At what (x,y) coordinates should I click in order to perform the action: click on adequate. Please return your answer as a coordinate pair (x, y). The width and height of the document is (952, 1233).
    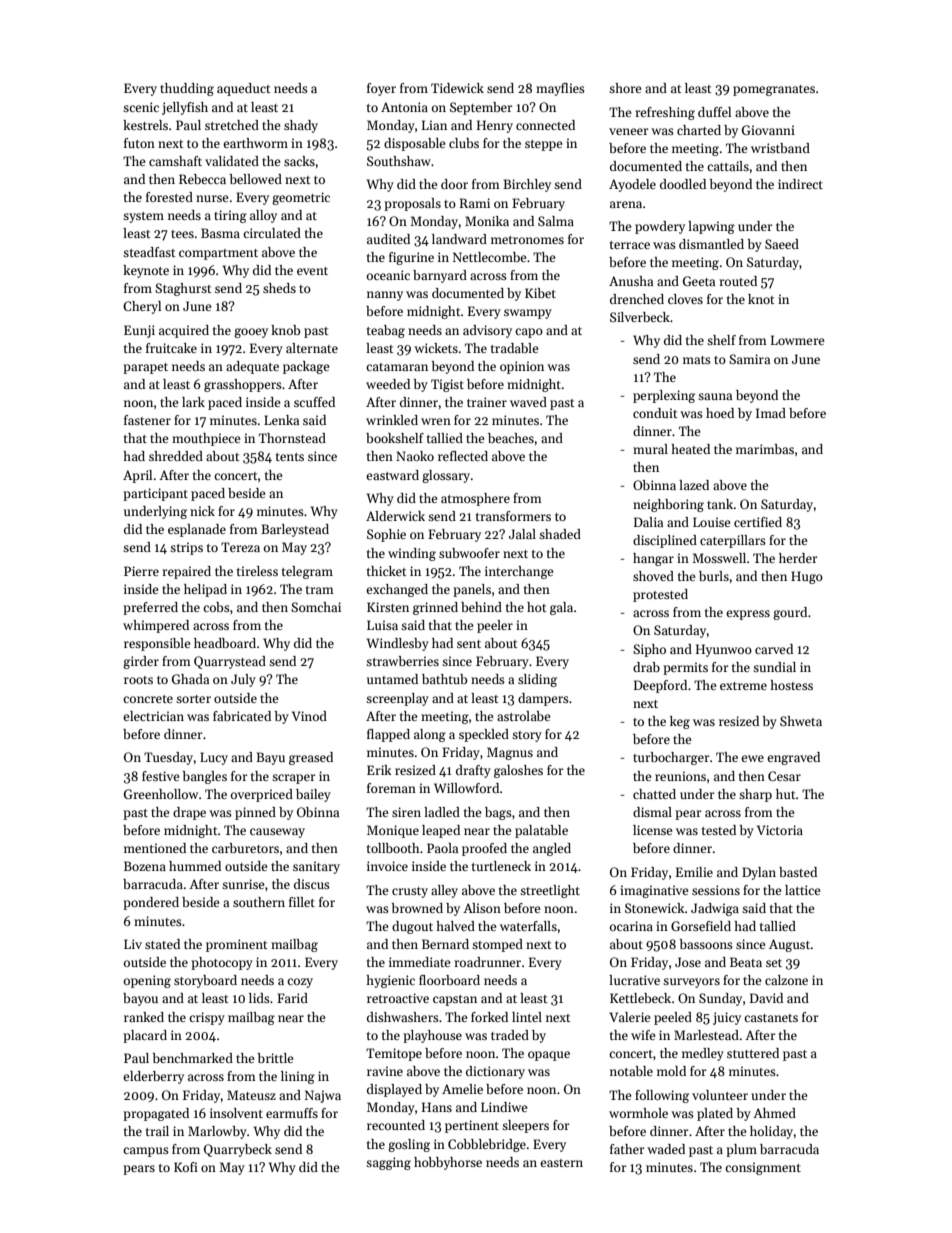
    Looking at the image, I should click on (252, 367).
